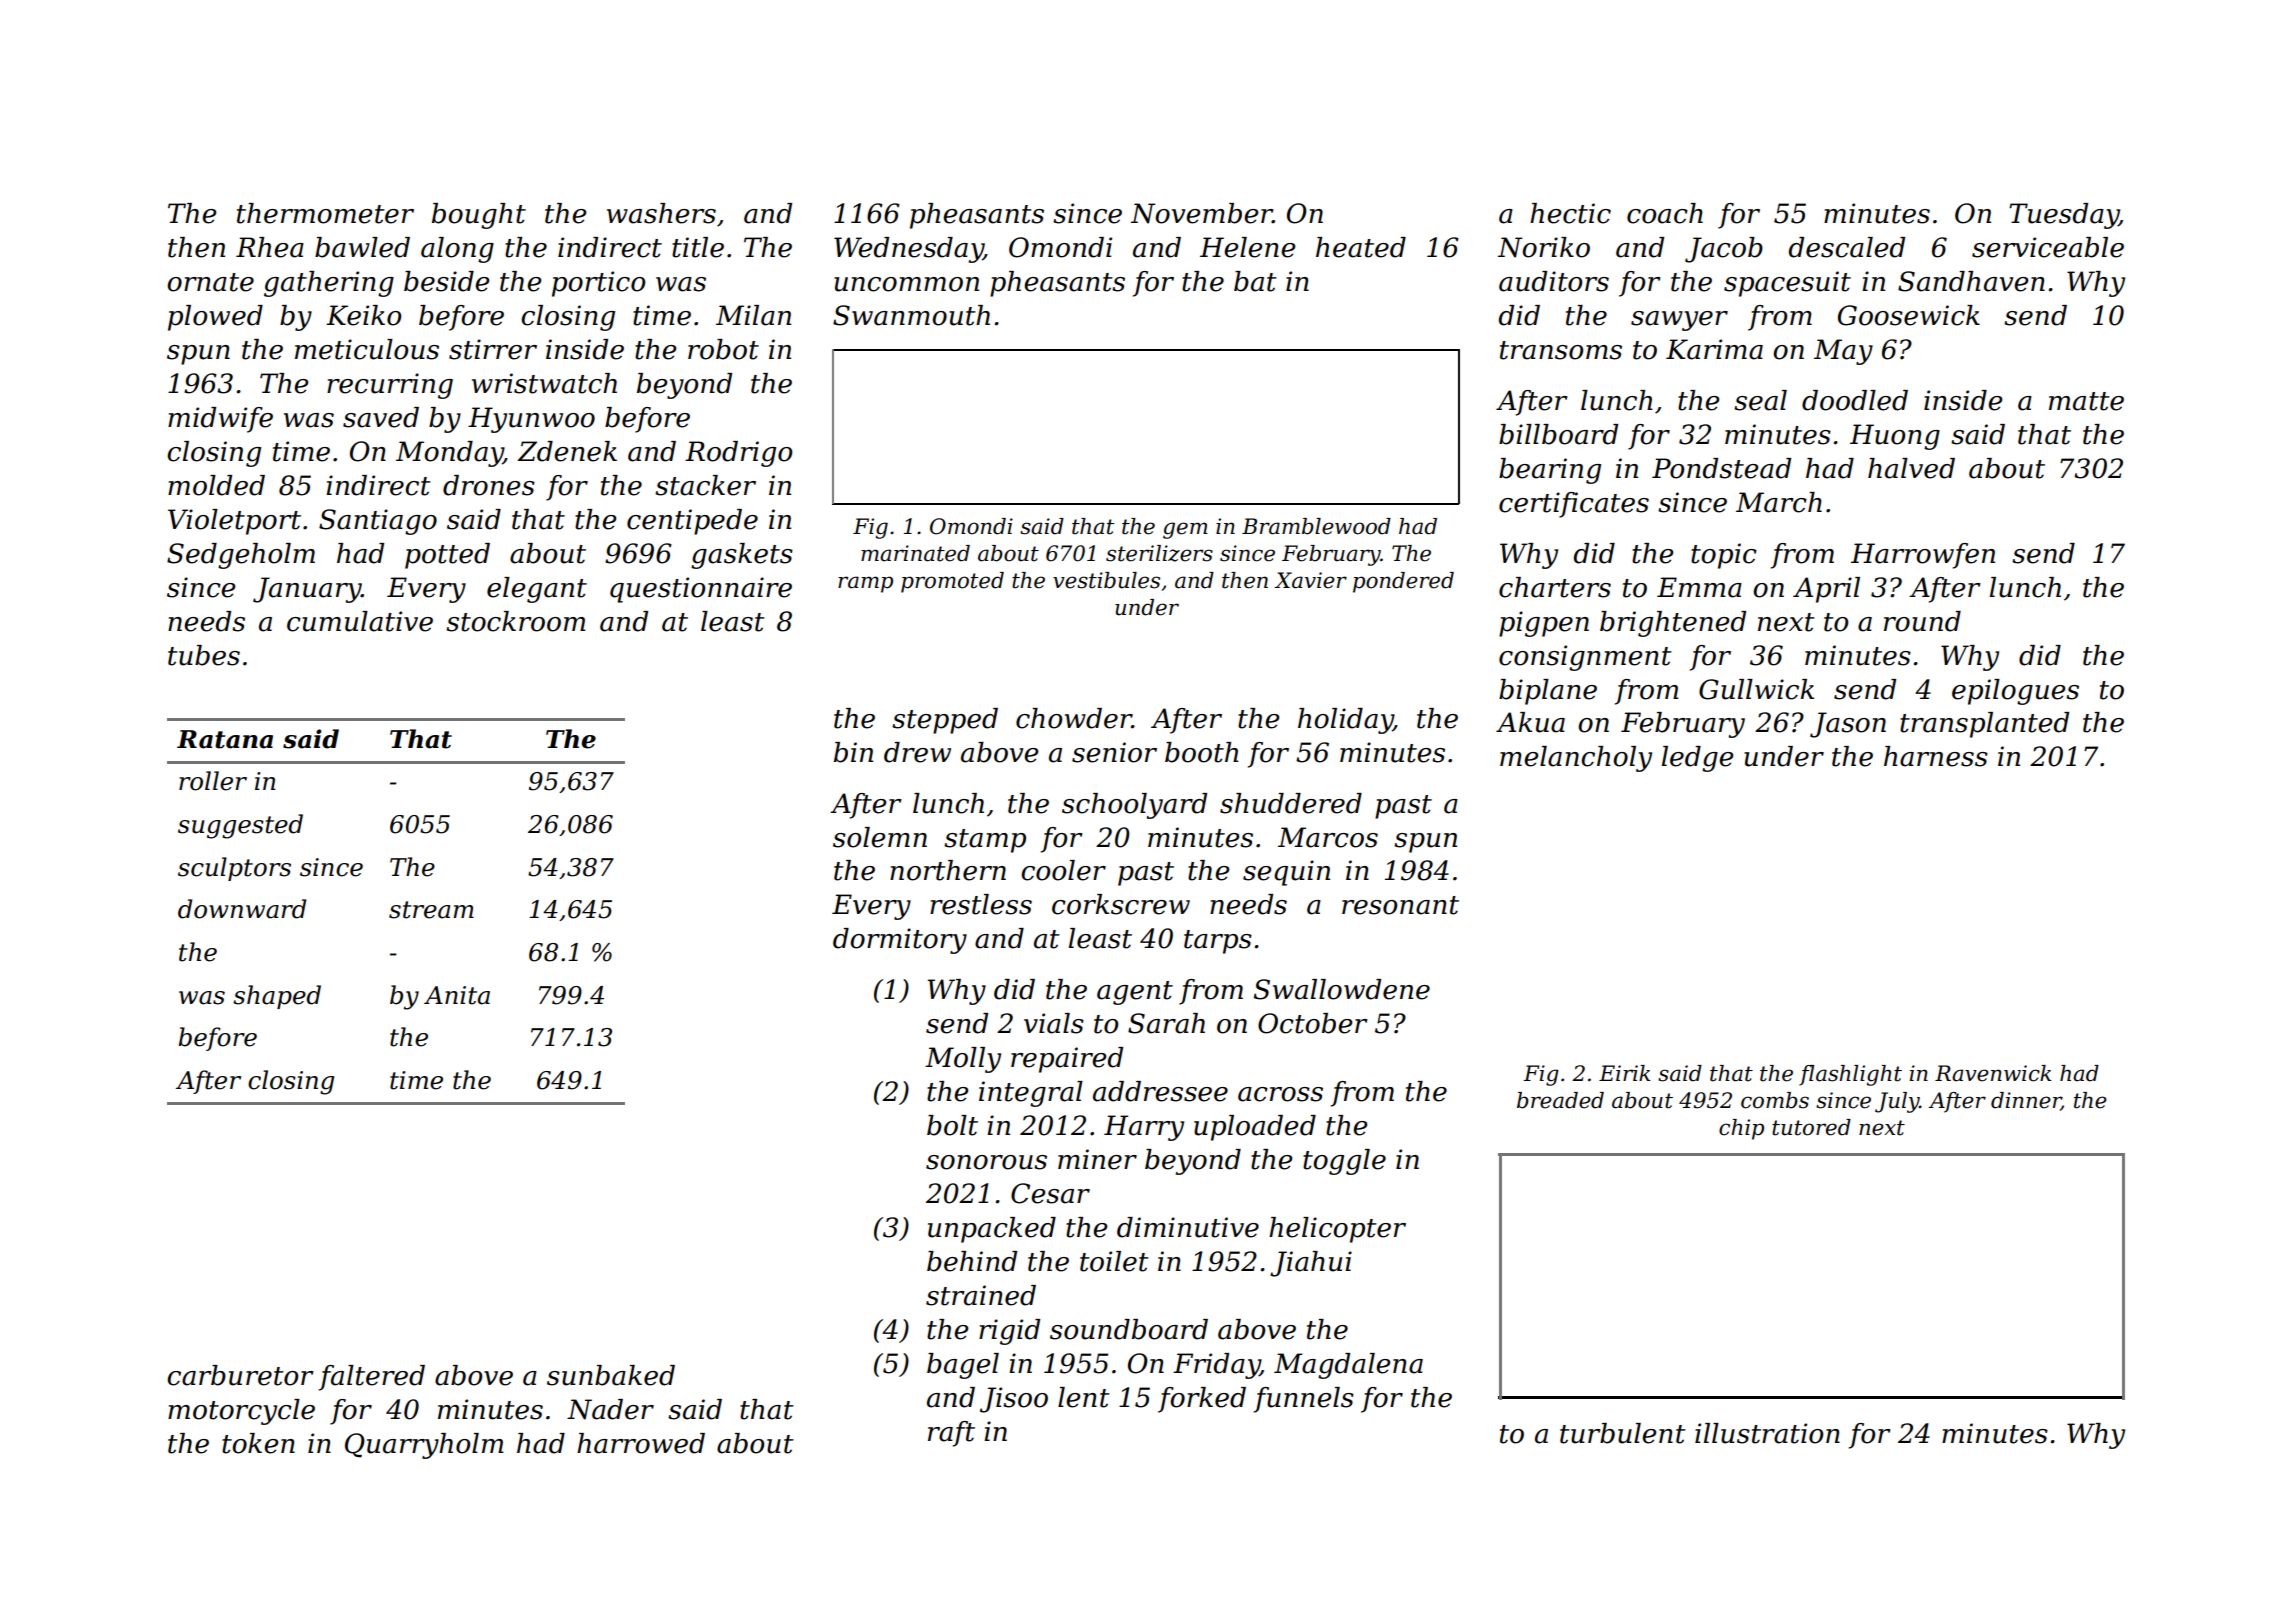 The width and height of the screenshot is (2292, 1620). What do you see at coordinates (1698, 759) in the screenshot?
I see `ledge` at bounding box center [1698, 759].
